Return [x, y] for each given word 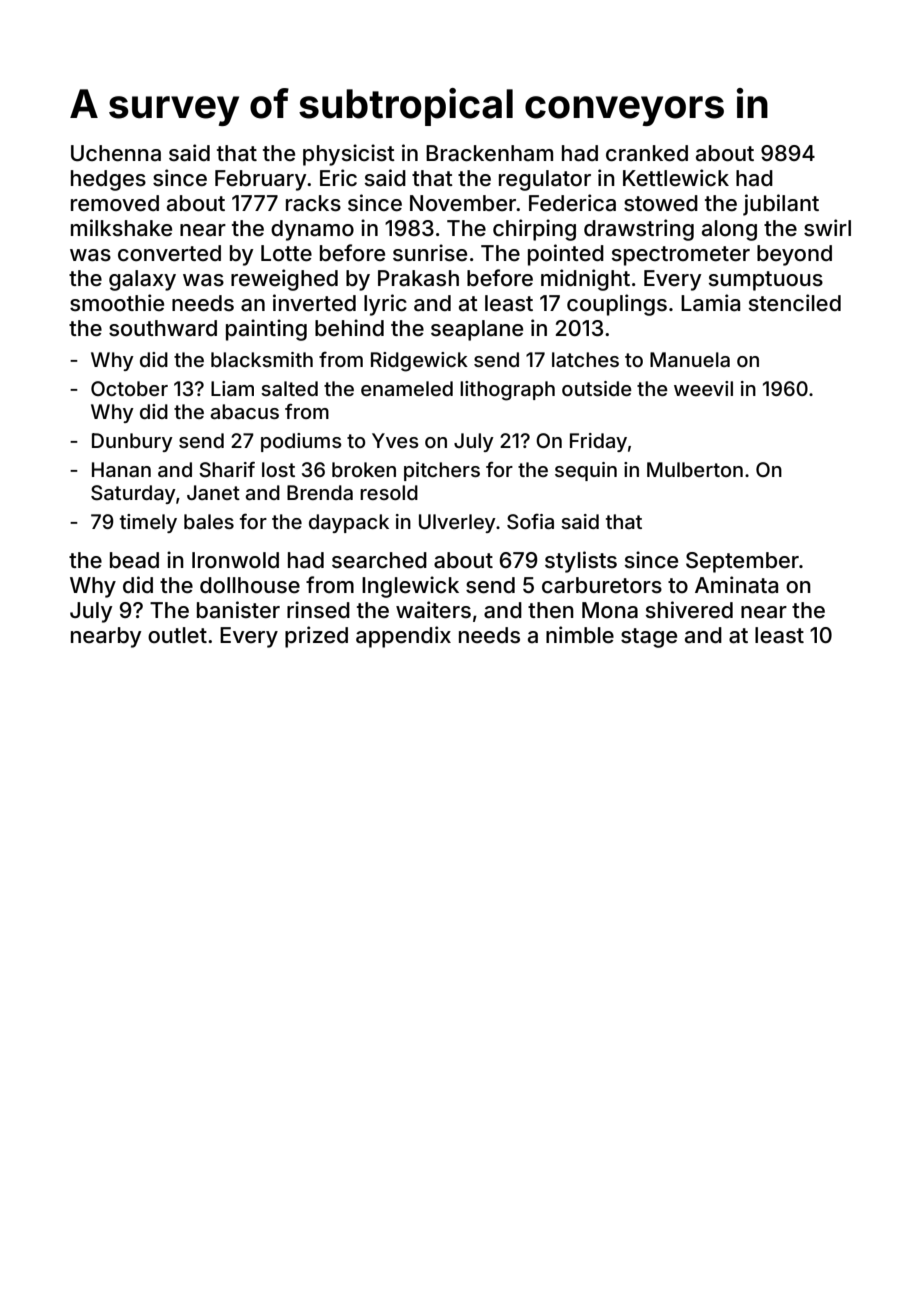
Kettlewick [676, 178]
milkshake [121, 228]
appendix [403, 637]
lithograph [507, 391]
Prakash [418, 278]
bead [134, 560]
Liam [232, 388]
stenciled [795, 303]
